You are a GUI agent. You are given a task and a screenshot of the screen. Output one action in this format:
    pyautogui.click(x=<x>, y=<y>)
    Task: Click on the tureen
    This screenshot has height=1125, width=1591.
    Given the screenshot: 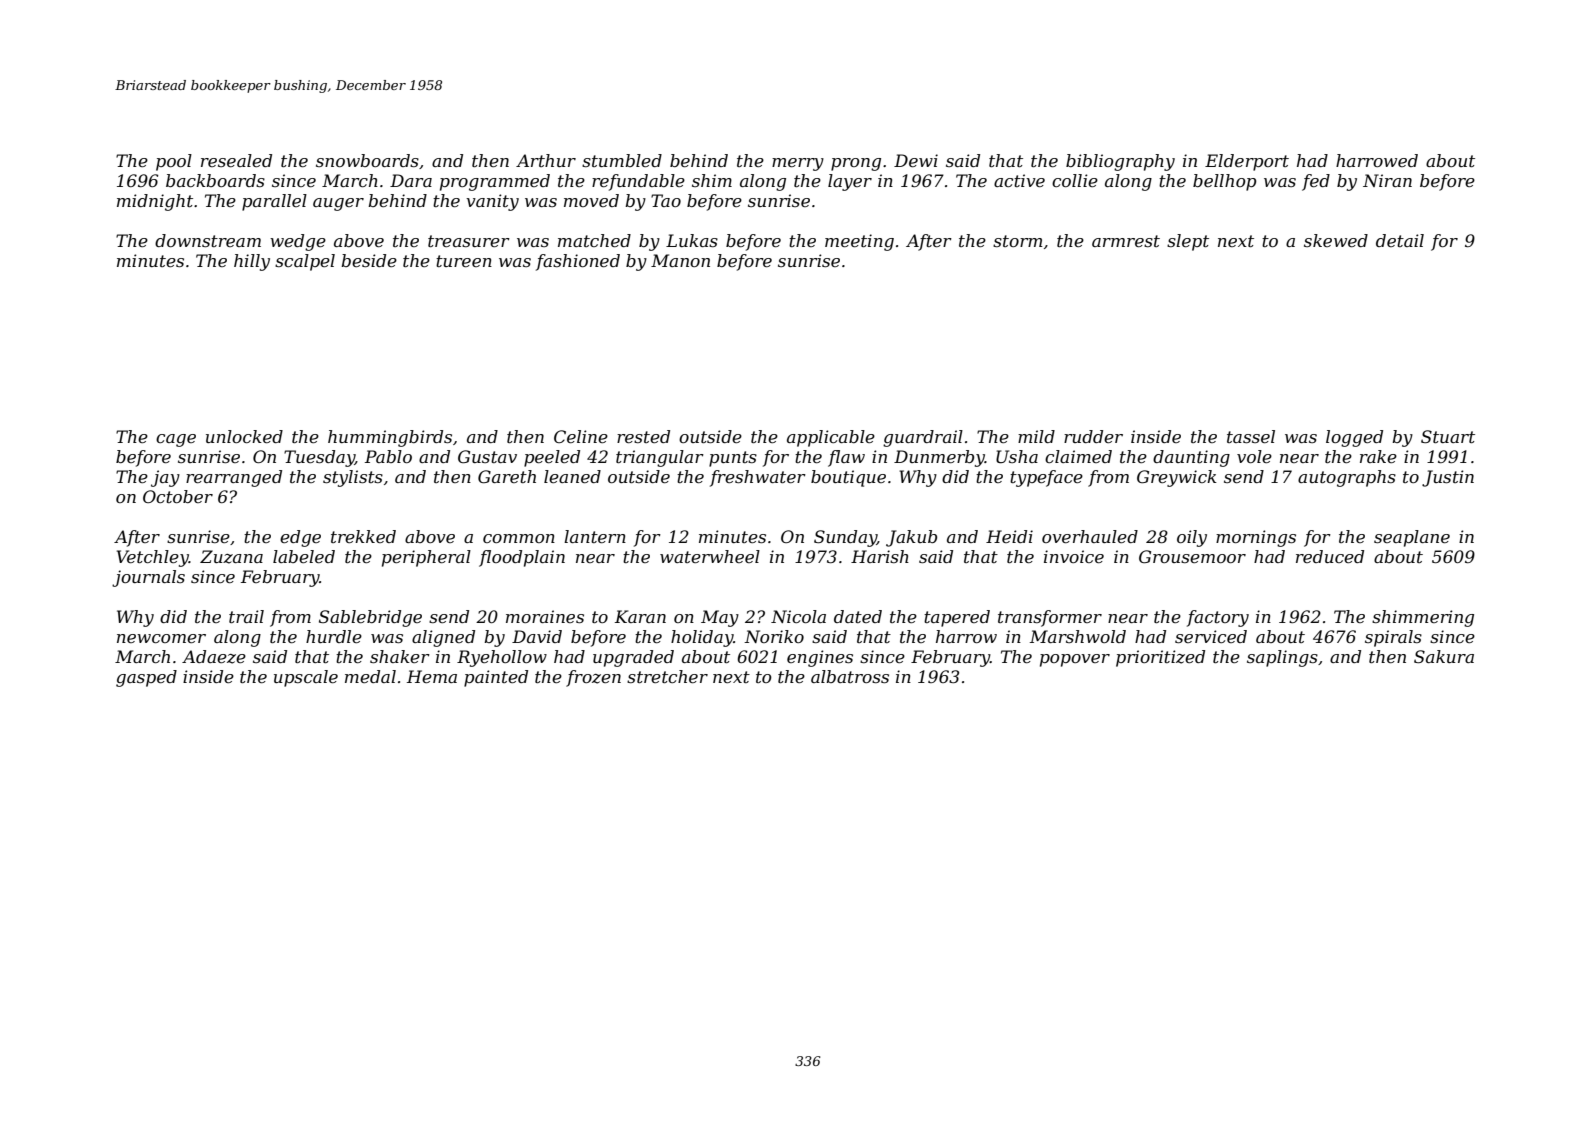 What is the action you would take?
    pyautogui.click(x=464, y=261)
